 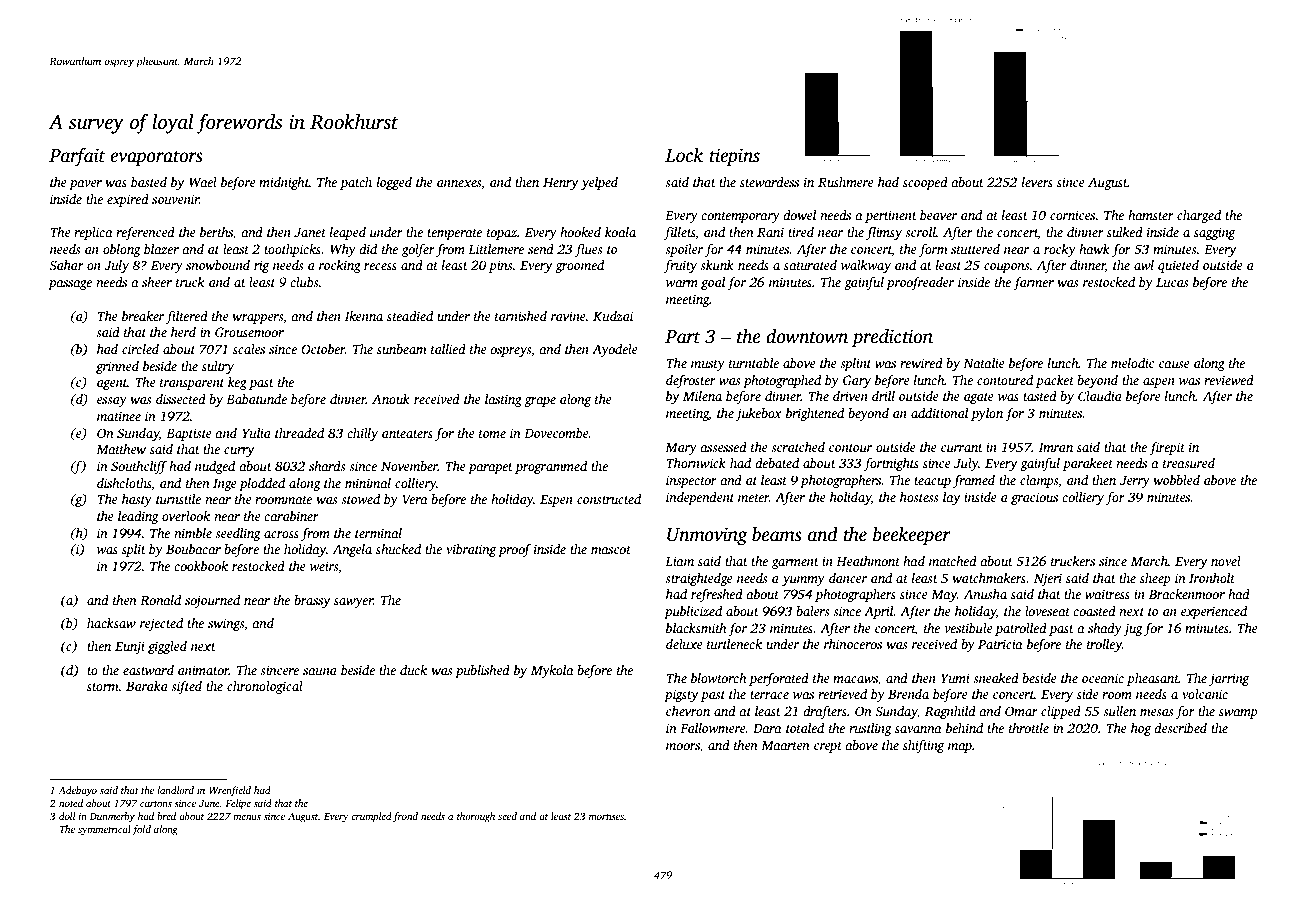 What do you see at coordinates (122, 250) in the screenshot?
I see `oblong` at bounding box center [122, 250].
